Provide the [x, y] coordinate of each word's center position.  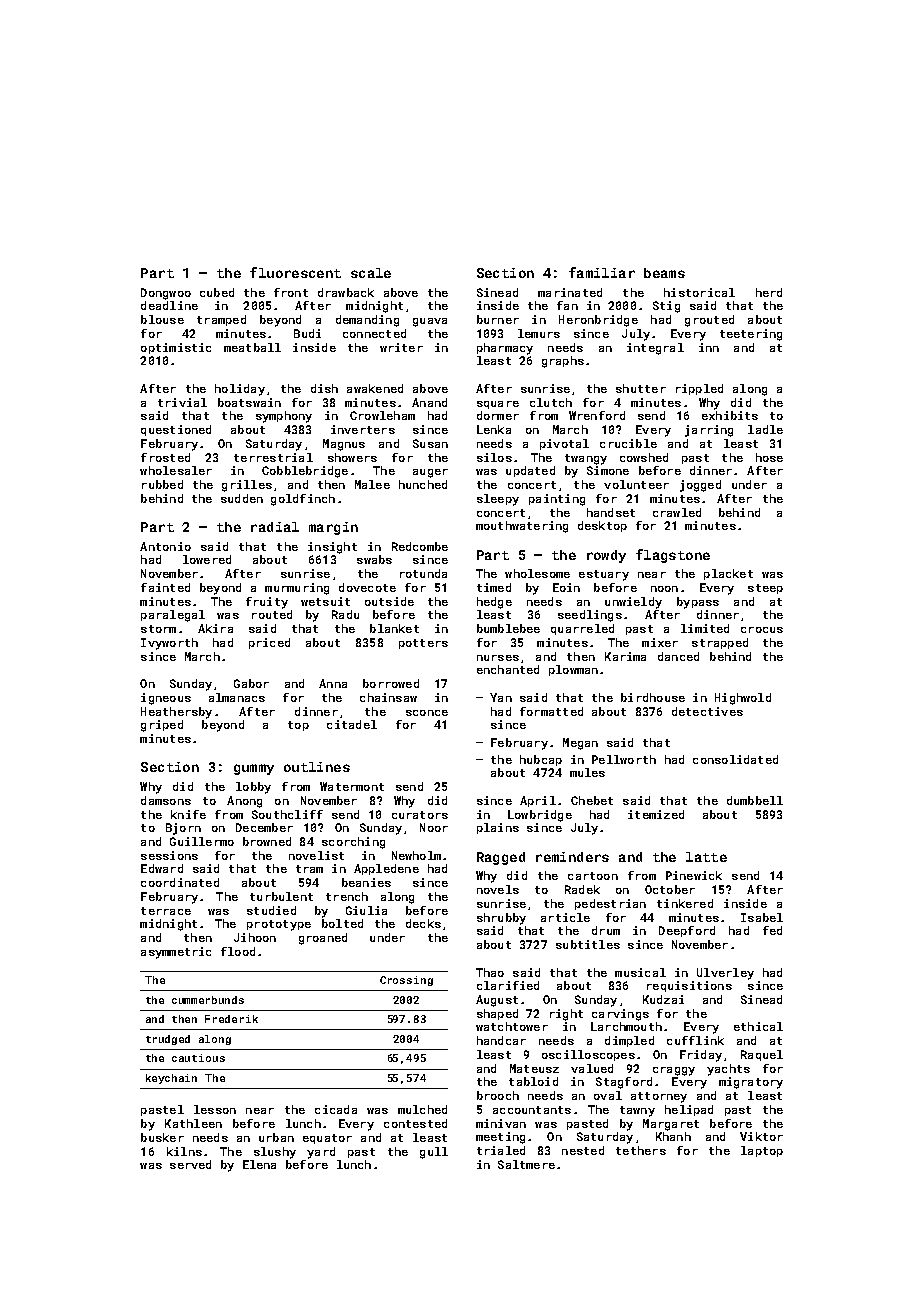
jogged [700, 486]
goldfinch [303, 500]
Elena [259, 1164]
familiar [602, 272]
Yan [501, 697]
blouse [162, 319]
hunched [423, 484]
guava [430, 322]
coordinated [180, 882]
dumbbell [755, 800]
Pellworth [624, 759]
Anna [333, 683]
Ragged [501, 858]
